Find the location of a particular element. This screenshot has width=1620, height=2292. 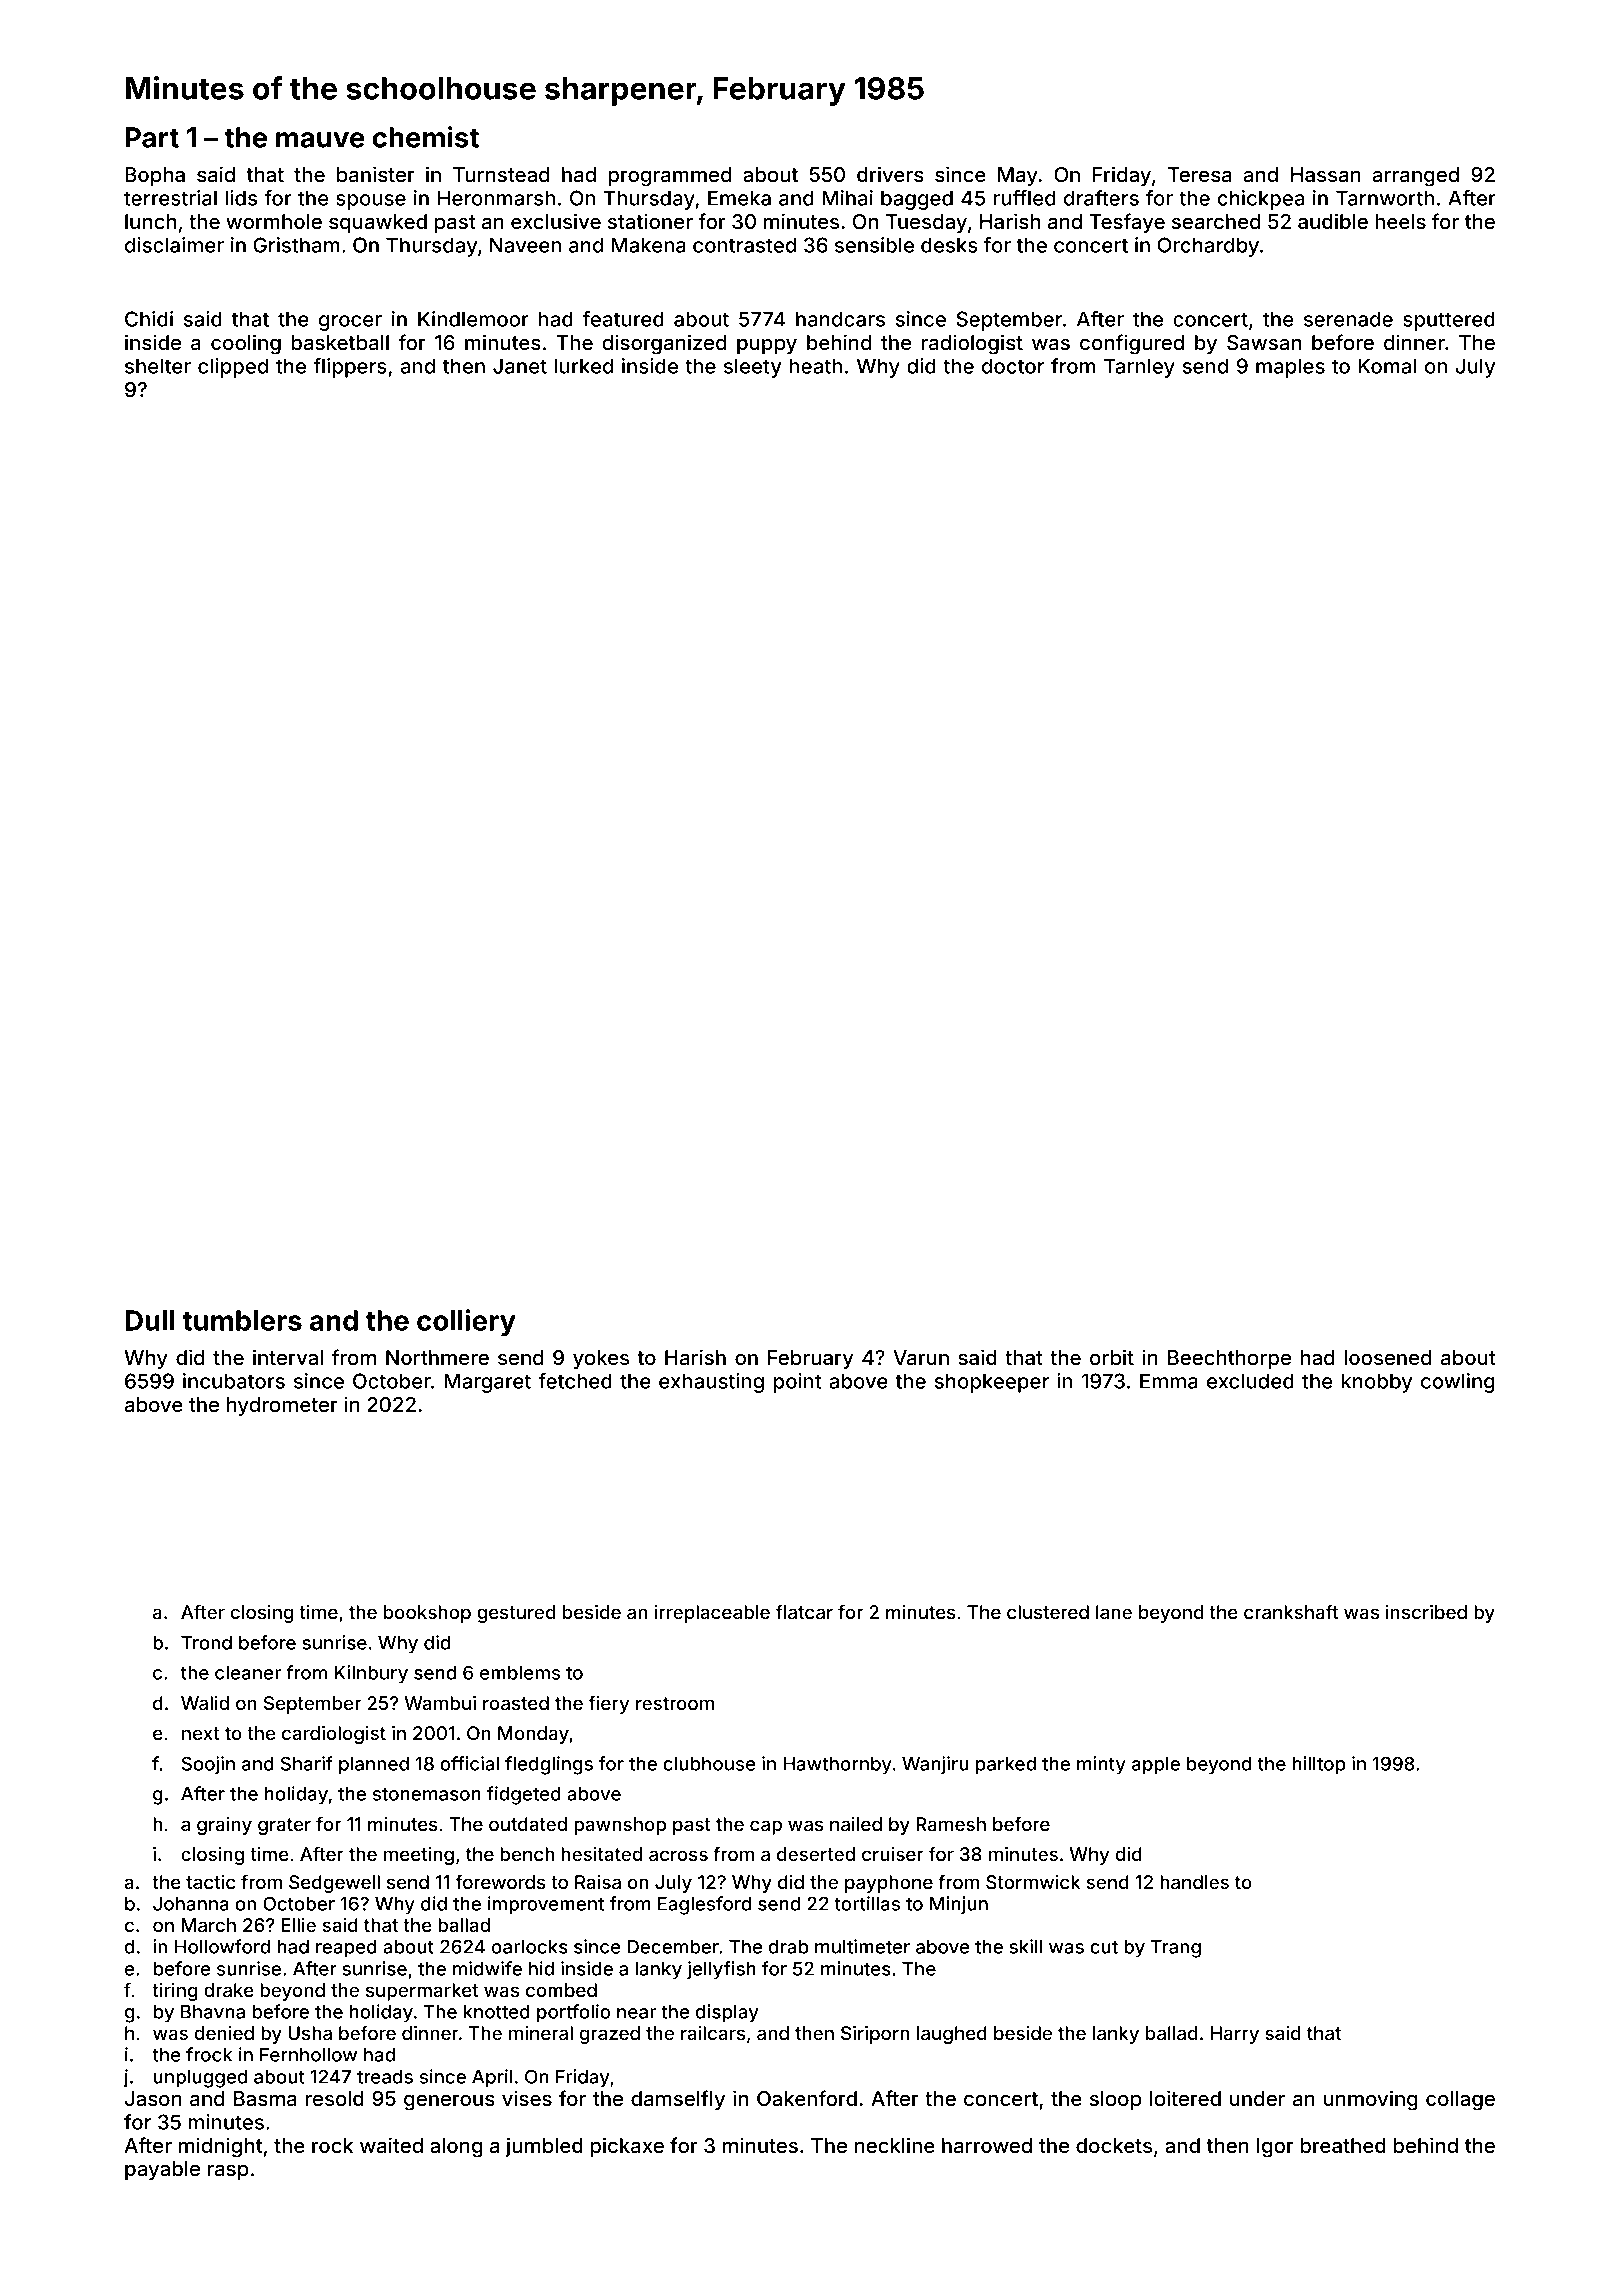

sputtered is located at coordinates (1449, 321).
